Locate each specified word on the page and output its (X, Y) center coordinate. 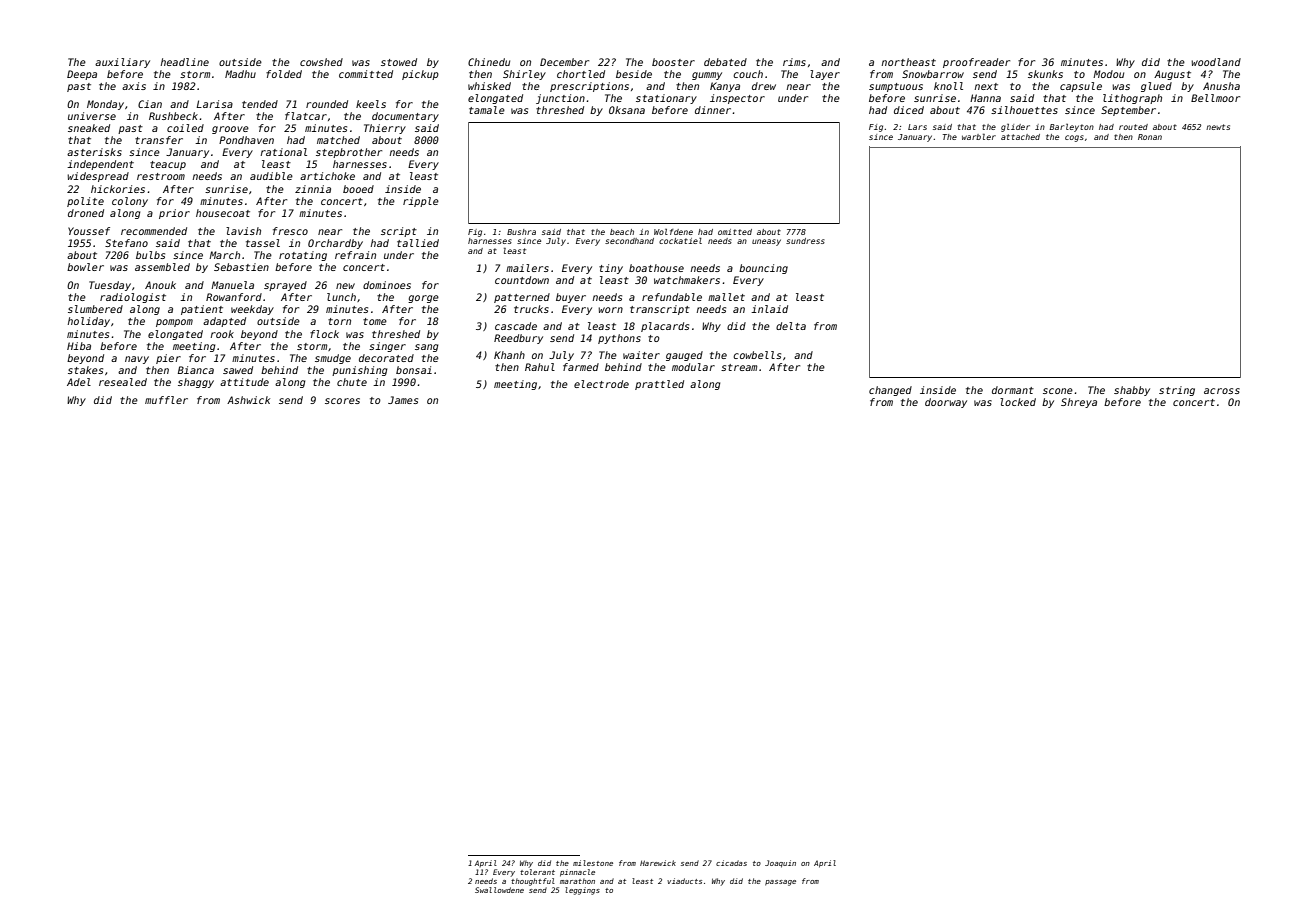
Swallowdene (499, 890)
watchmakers (687, 280)
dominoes (387, 285)
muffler (166, 400)
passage (780, 883)
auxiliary (122, 63)
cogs (1074, 138)
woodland (1216, 62)
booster (673, 62)
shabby (1132, 391)
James (403, 400)
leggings (582, 891)
